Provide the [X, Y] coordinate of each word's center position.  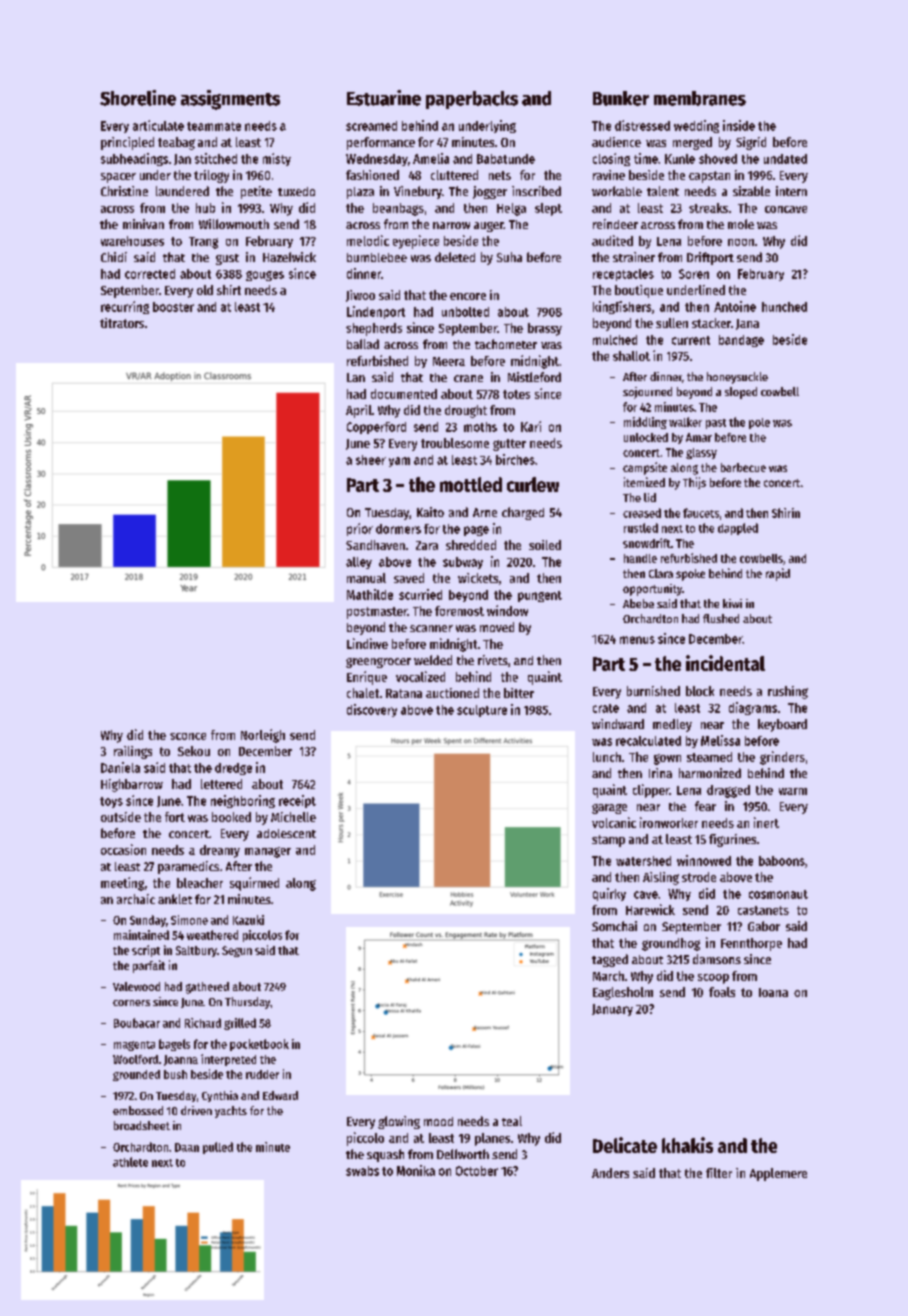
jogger [490, 192]
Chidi [114, 257]
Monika [416, 1170]
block [700, 691]
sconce [188, 736]
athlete [130, 1162]
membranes [700, 98]
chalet [363, 693]
